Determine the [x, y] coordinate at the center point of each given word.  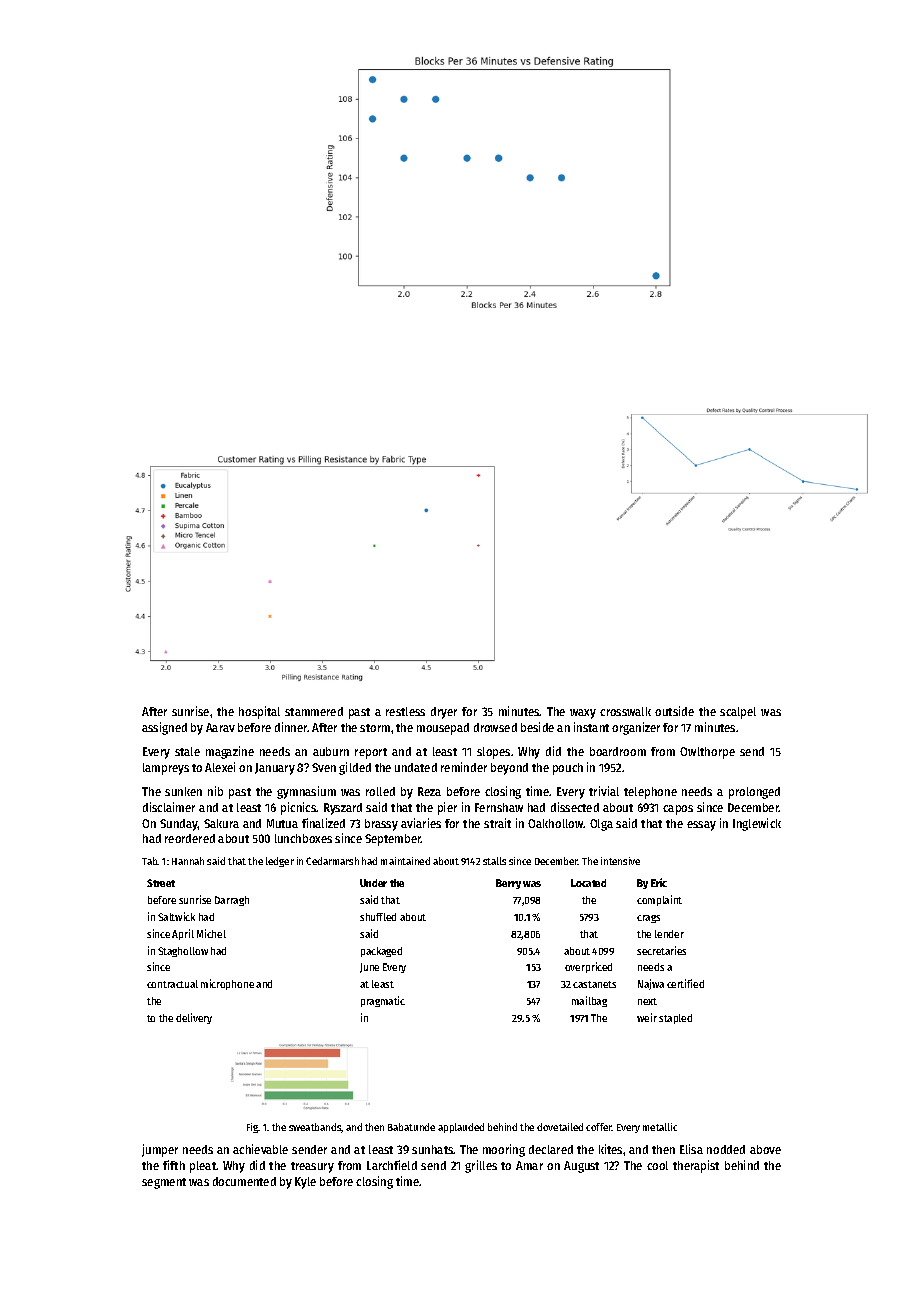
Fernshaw [499, 807]
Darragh [232, 901]
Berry [508, 884]
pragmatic [383, 1001]
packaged [381, 952]
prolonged [754, 793]
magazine [230, 752]
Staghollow [183, 952]
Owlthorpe [707, 753]
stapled [675, 1019]
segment [164, 1183]
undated [416, 767]
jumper [160, 1150]
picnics [299, 808]
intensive [620, 861]
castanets [594, 984]
